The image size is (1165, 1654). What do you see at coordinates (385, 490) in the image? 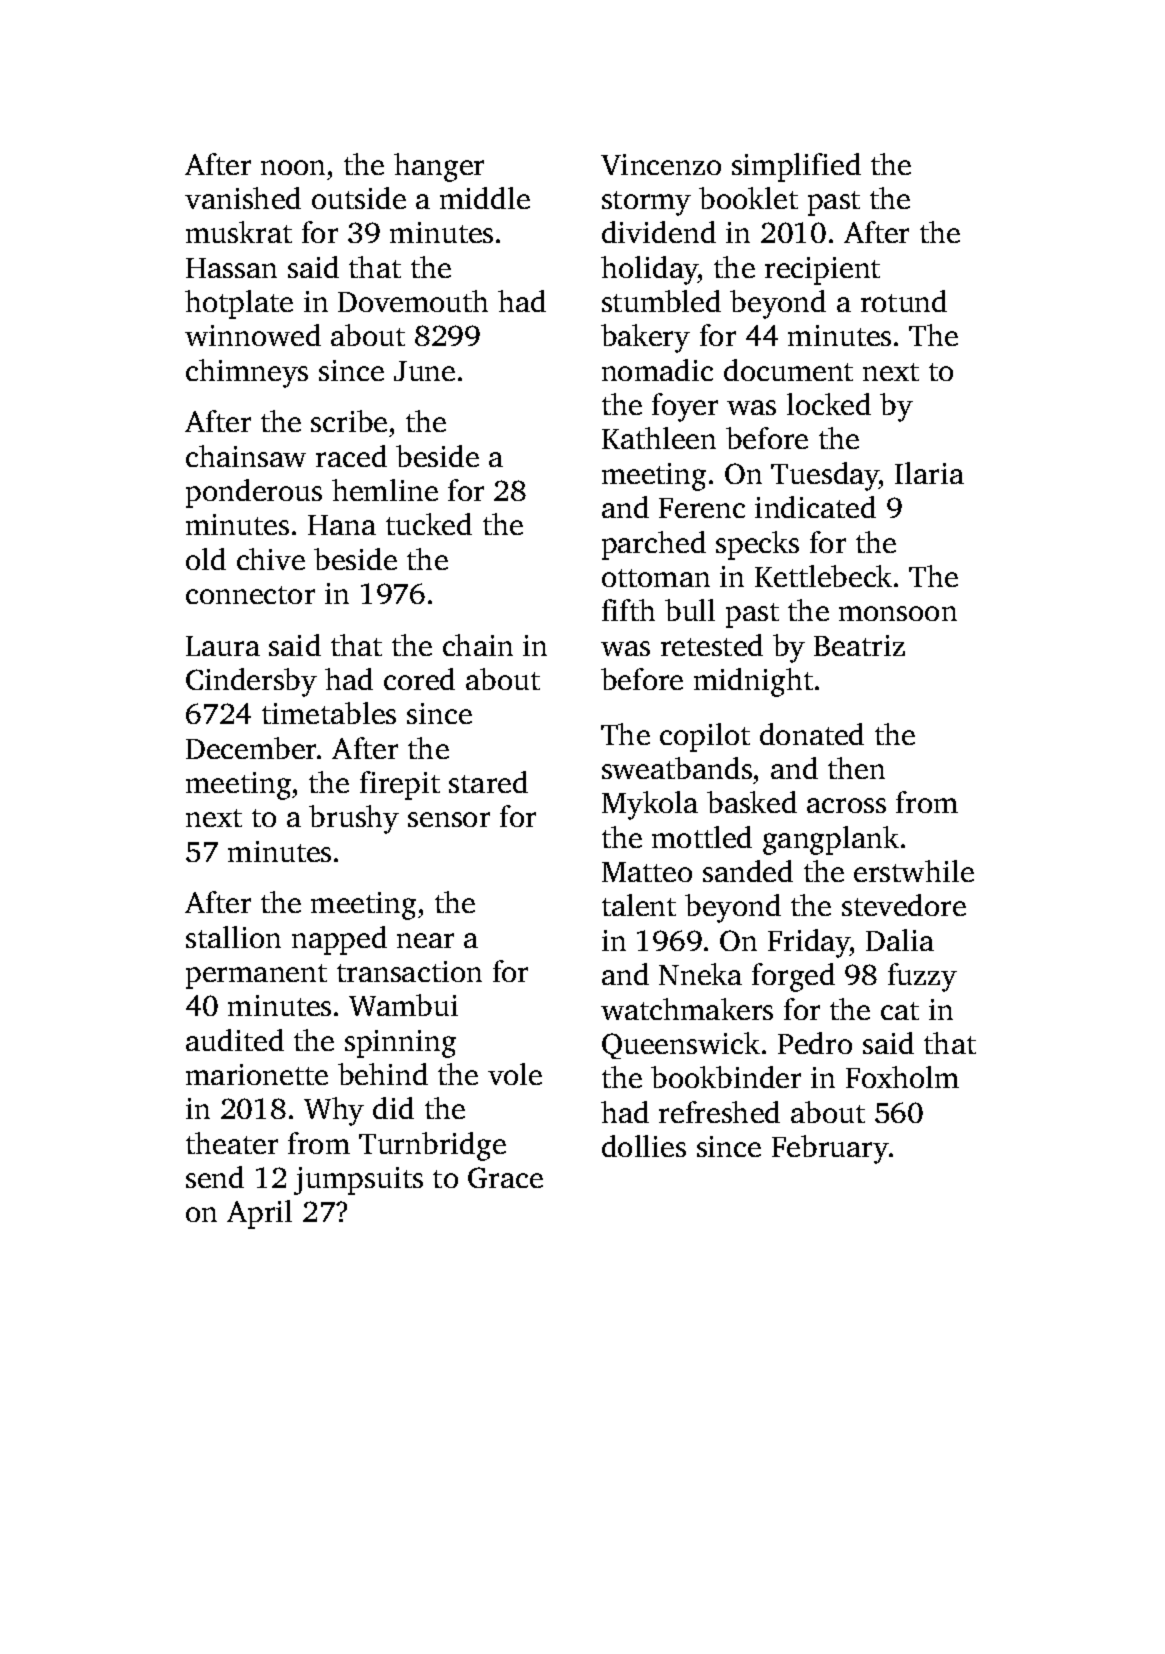
I see `hemline` at bounding box center [385, 490].
